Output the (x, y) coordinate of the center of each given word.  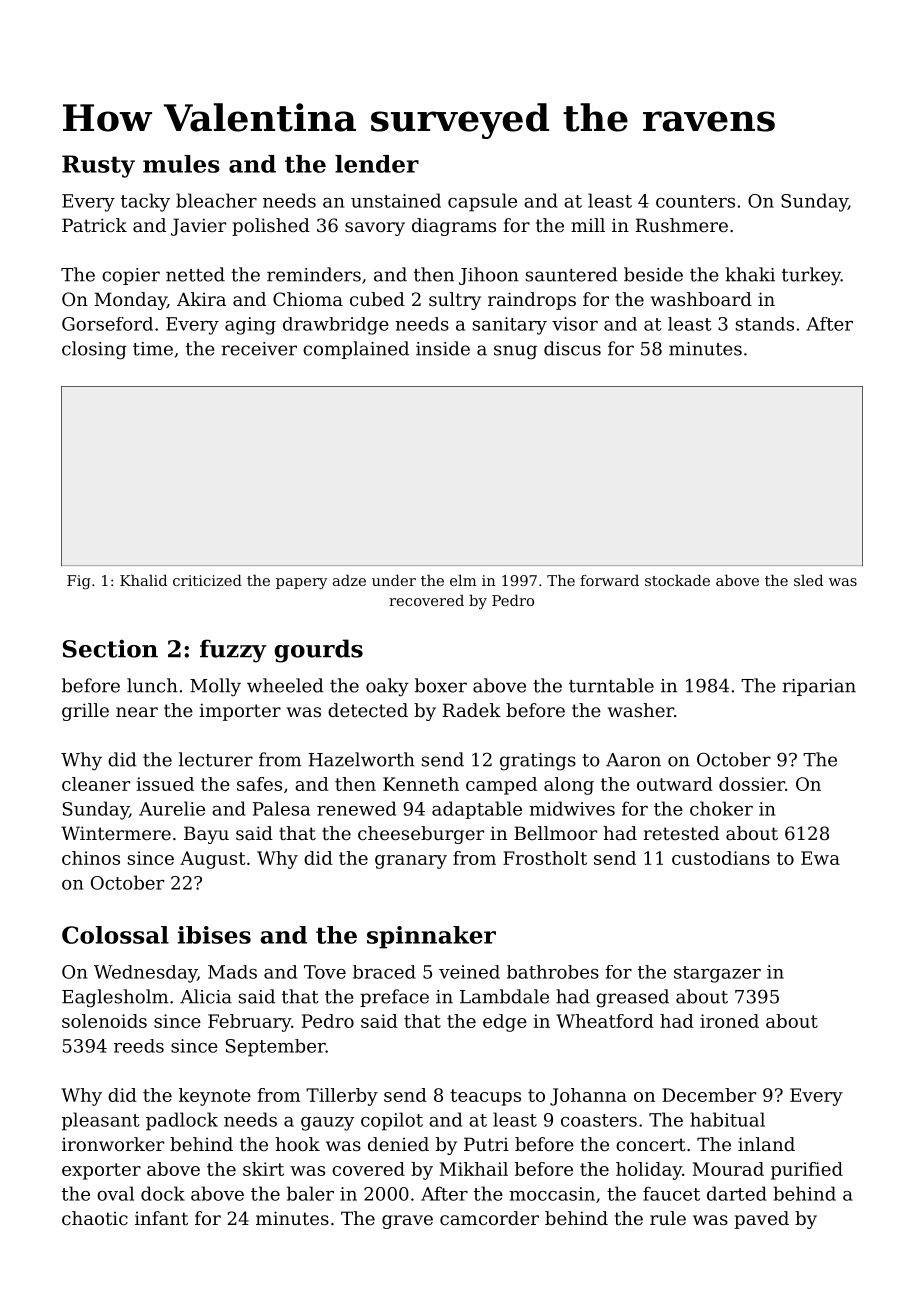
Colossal (115, 935)
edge (505, 1023)
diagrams (454, 227)
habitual (727, 1119)
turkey (811, 276)
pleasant (101, 1121)
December (709, 1095)
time (153, 349)
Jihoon (489, 276)
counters (695, 201)
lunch (152, 685)
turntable (611, 685)
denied (398, 1144)
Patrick (94, 225)
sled (808, 580)
